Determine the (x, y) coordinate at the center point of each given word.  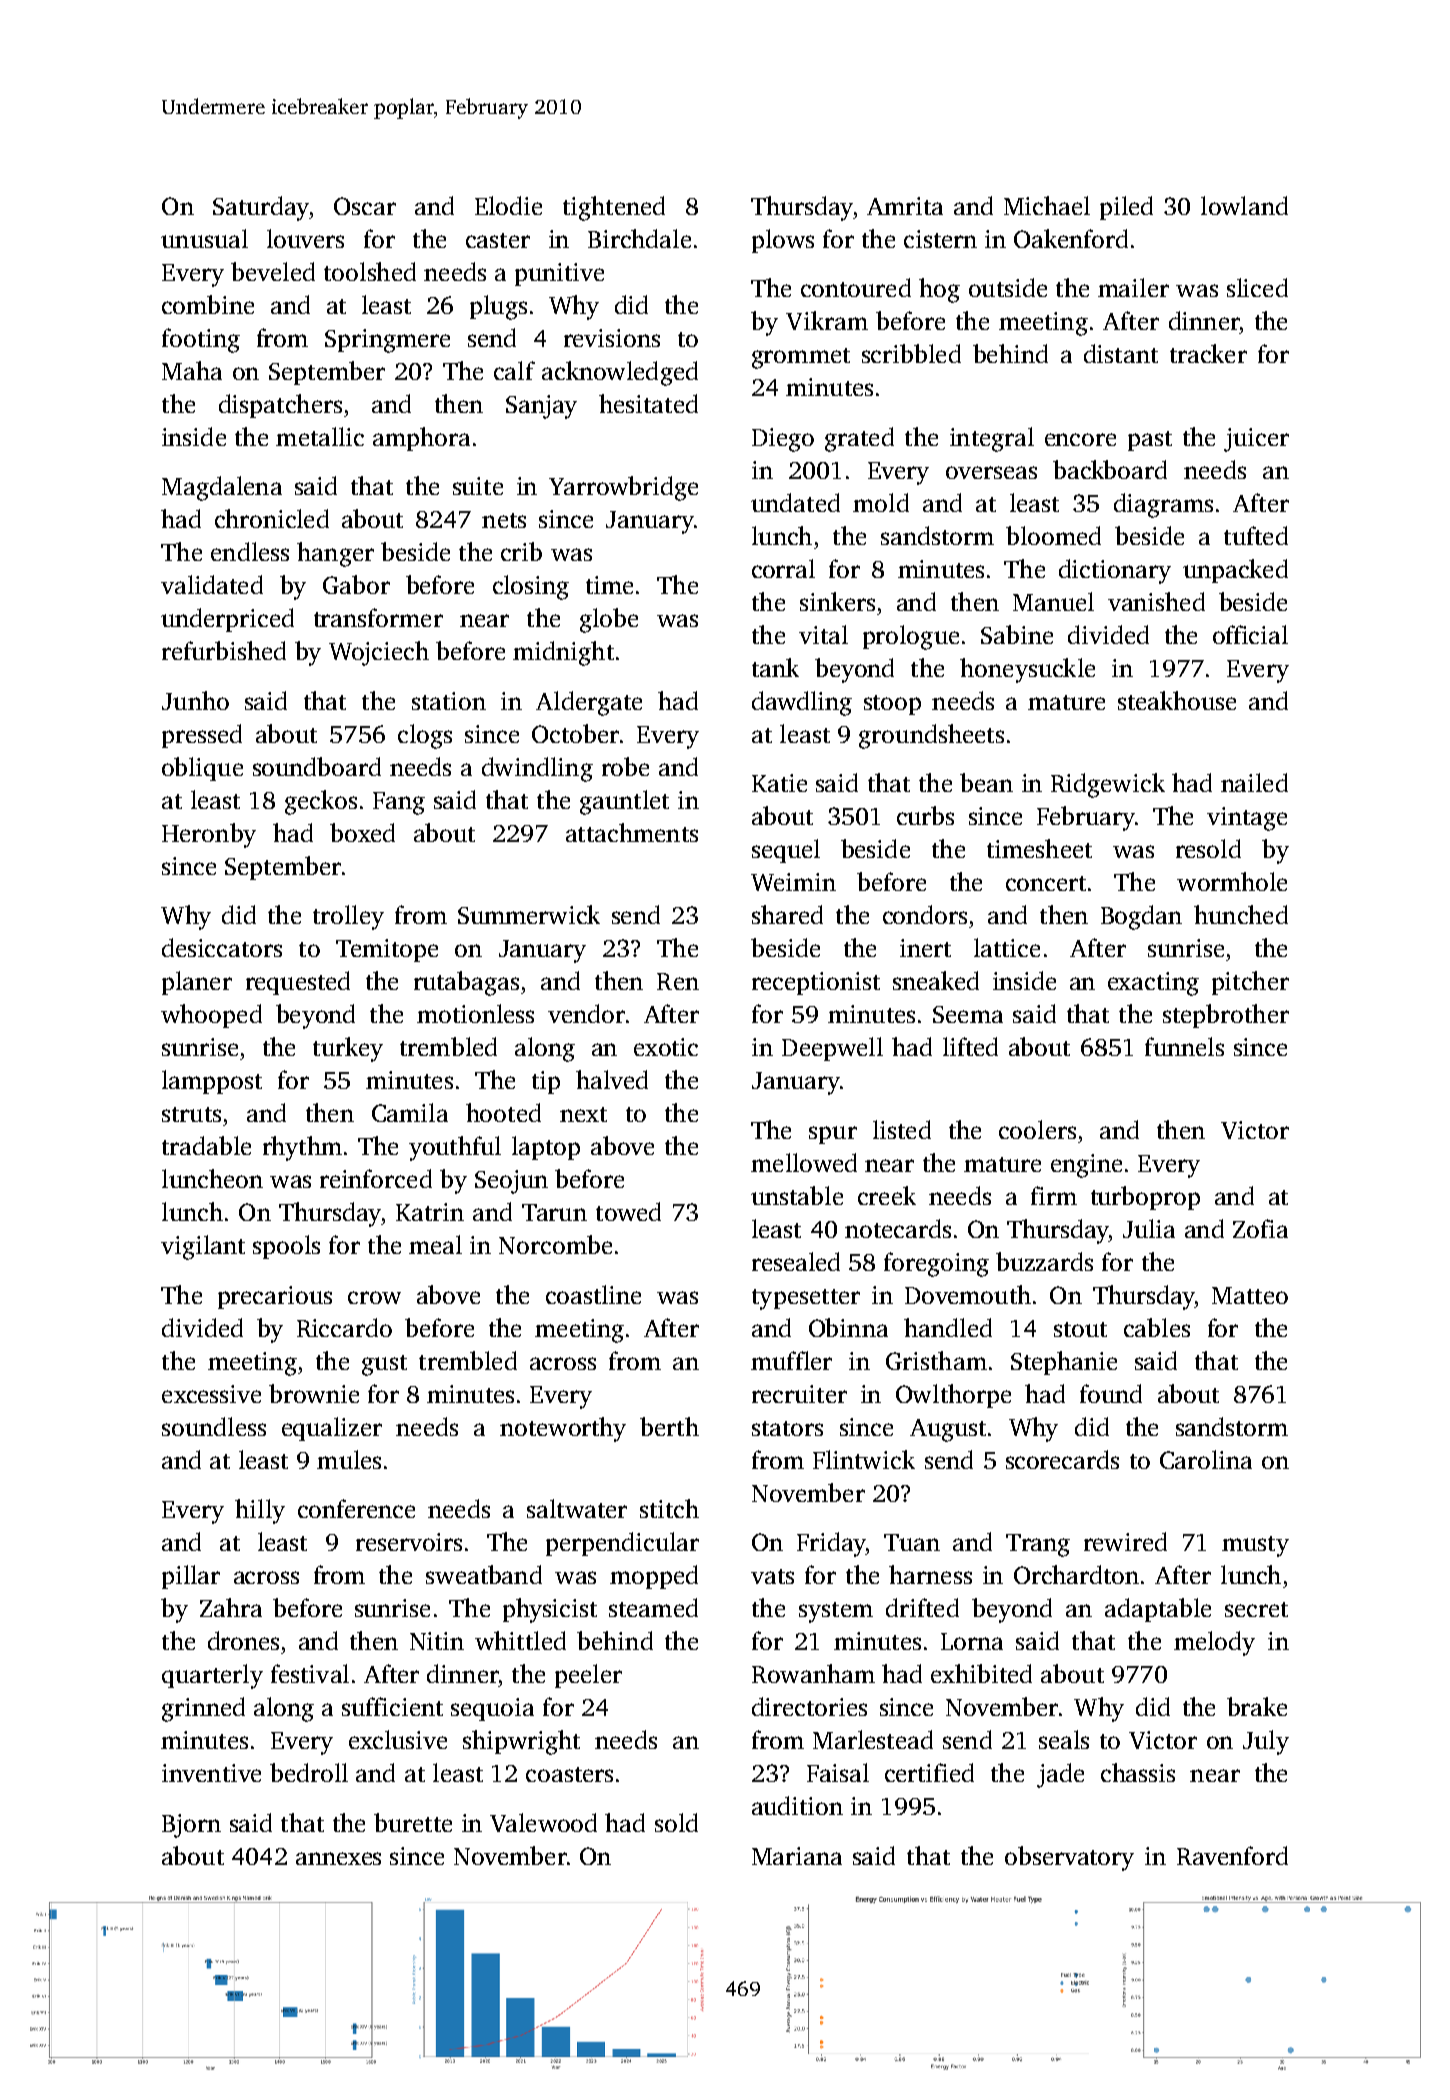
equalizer (332, 1429)
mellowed (804, 1162)
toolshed (370, 271)
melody (1214, 1643)
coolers (1037, 1129)
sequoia (492, 1709)
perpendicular (622, 1544)
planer (197, 983)
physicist (550, 1610)
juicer (1256, 440)
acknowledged (620, 373)
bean (986, 782)
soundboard (317, 766)
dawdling (802, 703)
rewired (1125, 1541)
